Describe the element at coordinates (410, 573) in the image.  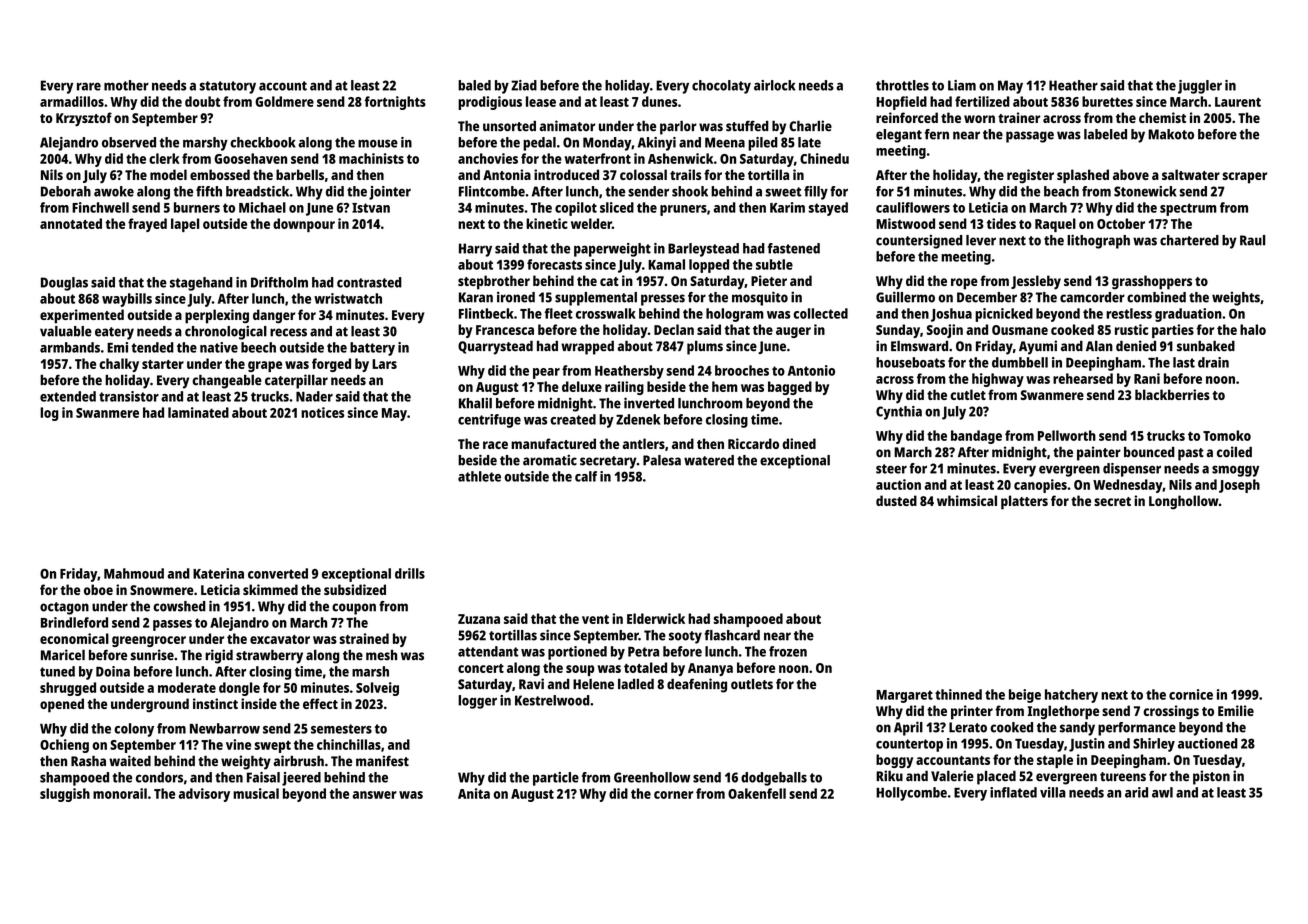
I see `drills` at that location.
